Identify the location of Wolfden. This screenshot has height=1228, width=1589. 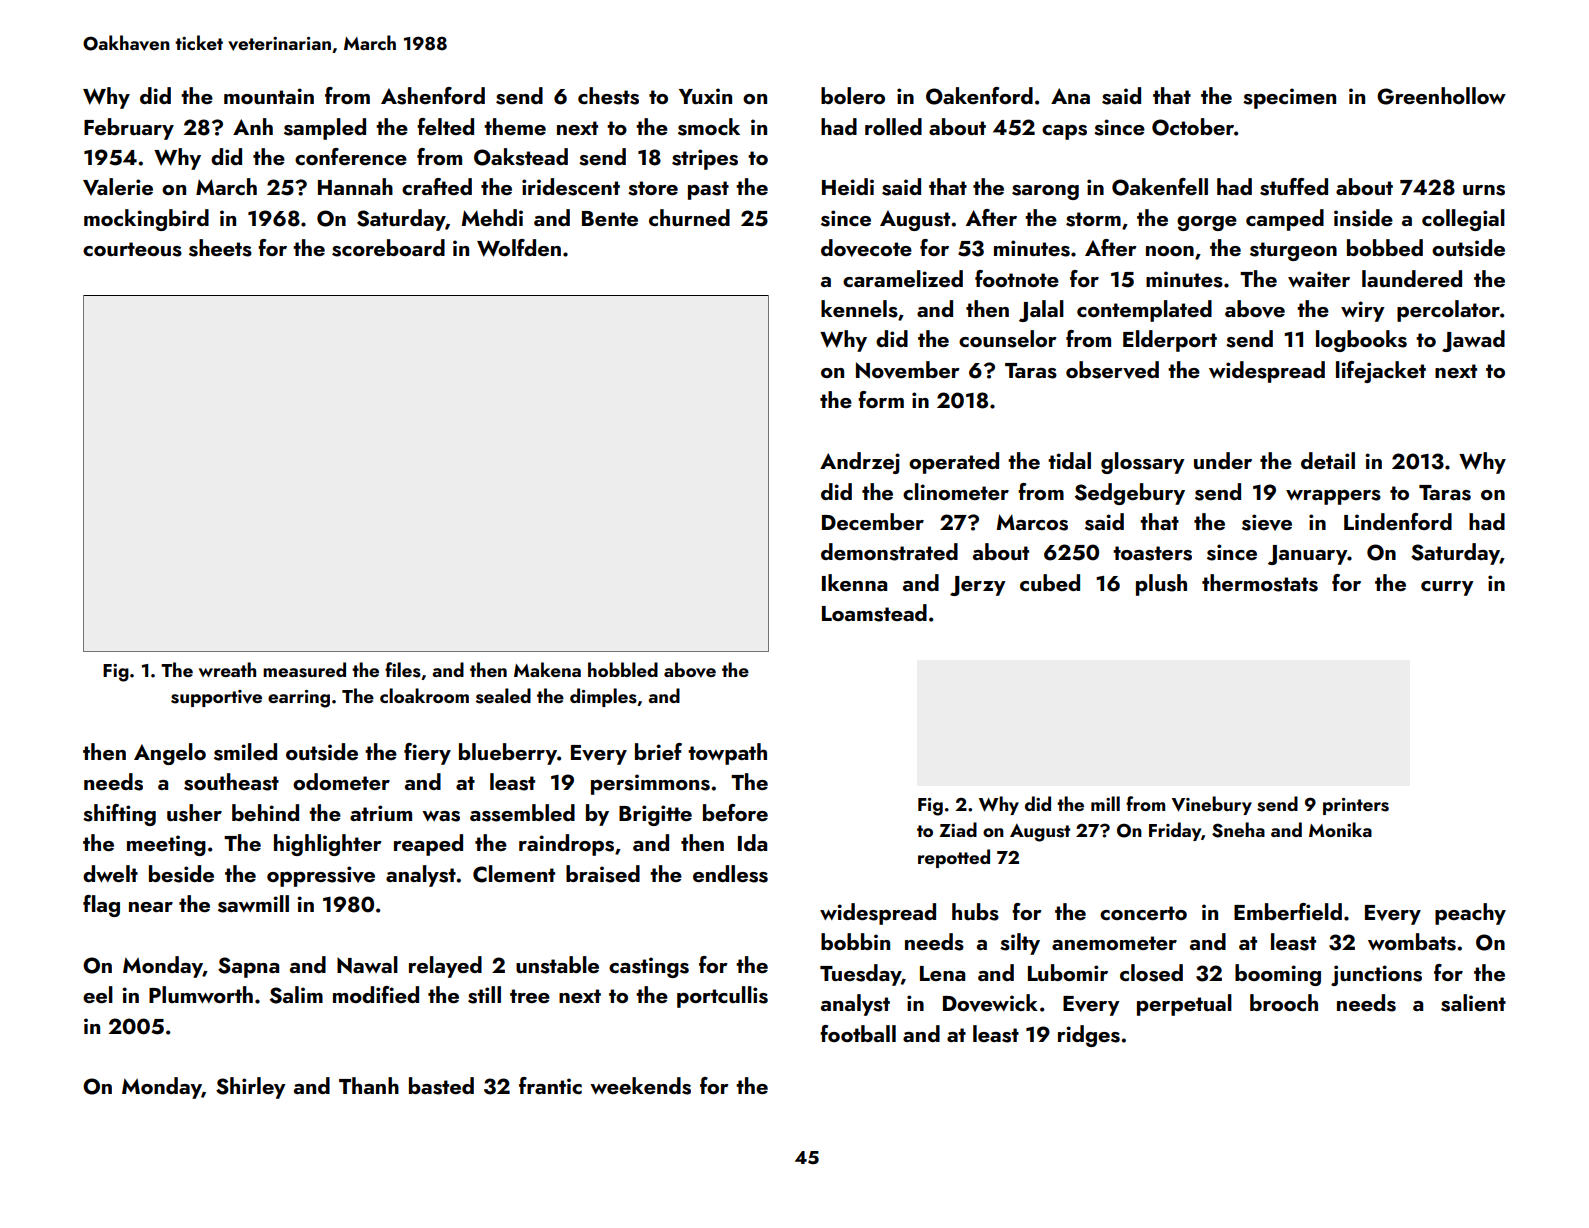
(519, 248).
